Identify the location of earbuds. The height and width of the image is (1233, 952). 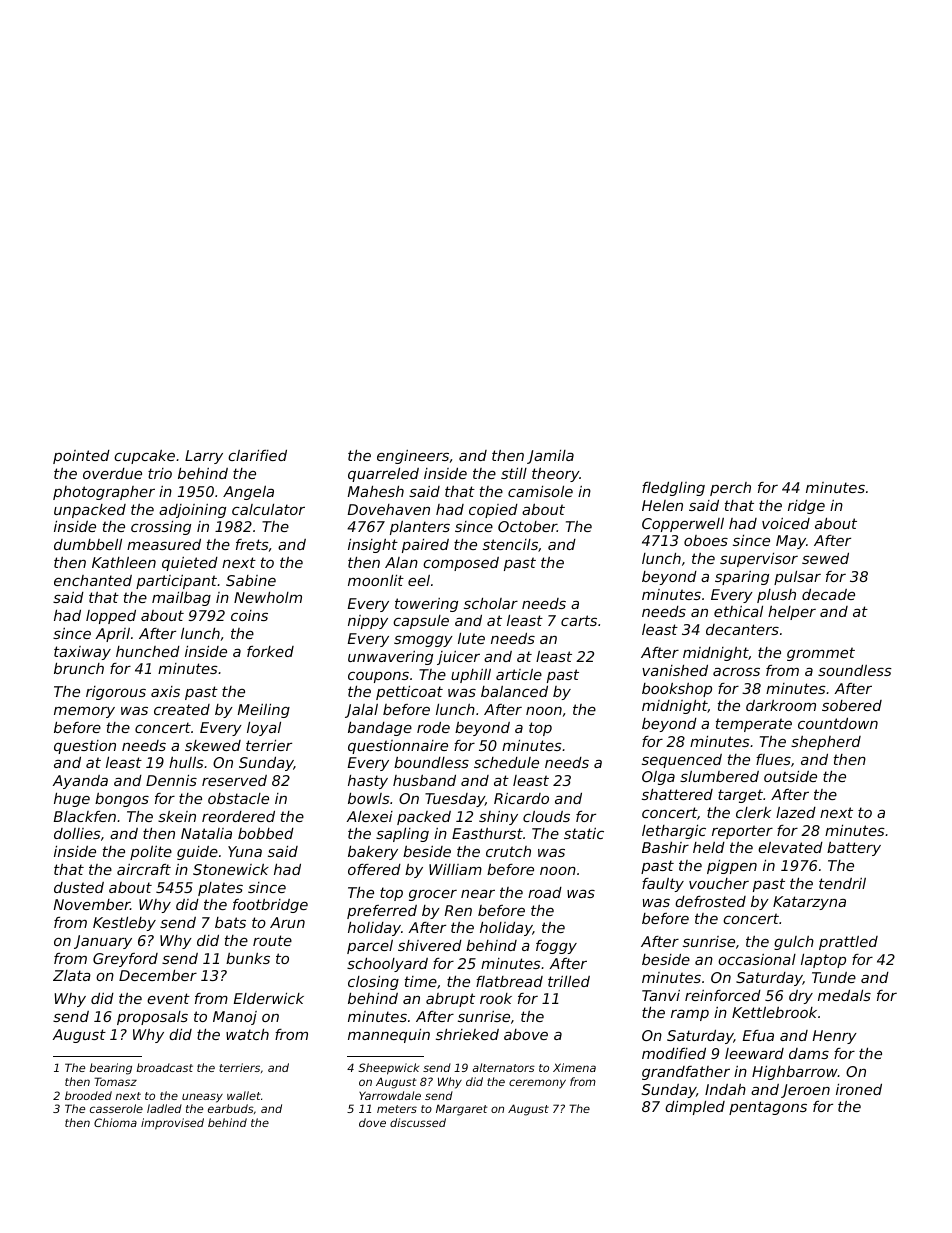
(231, 1108).
